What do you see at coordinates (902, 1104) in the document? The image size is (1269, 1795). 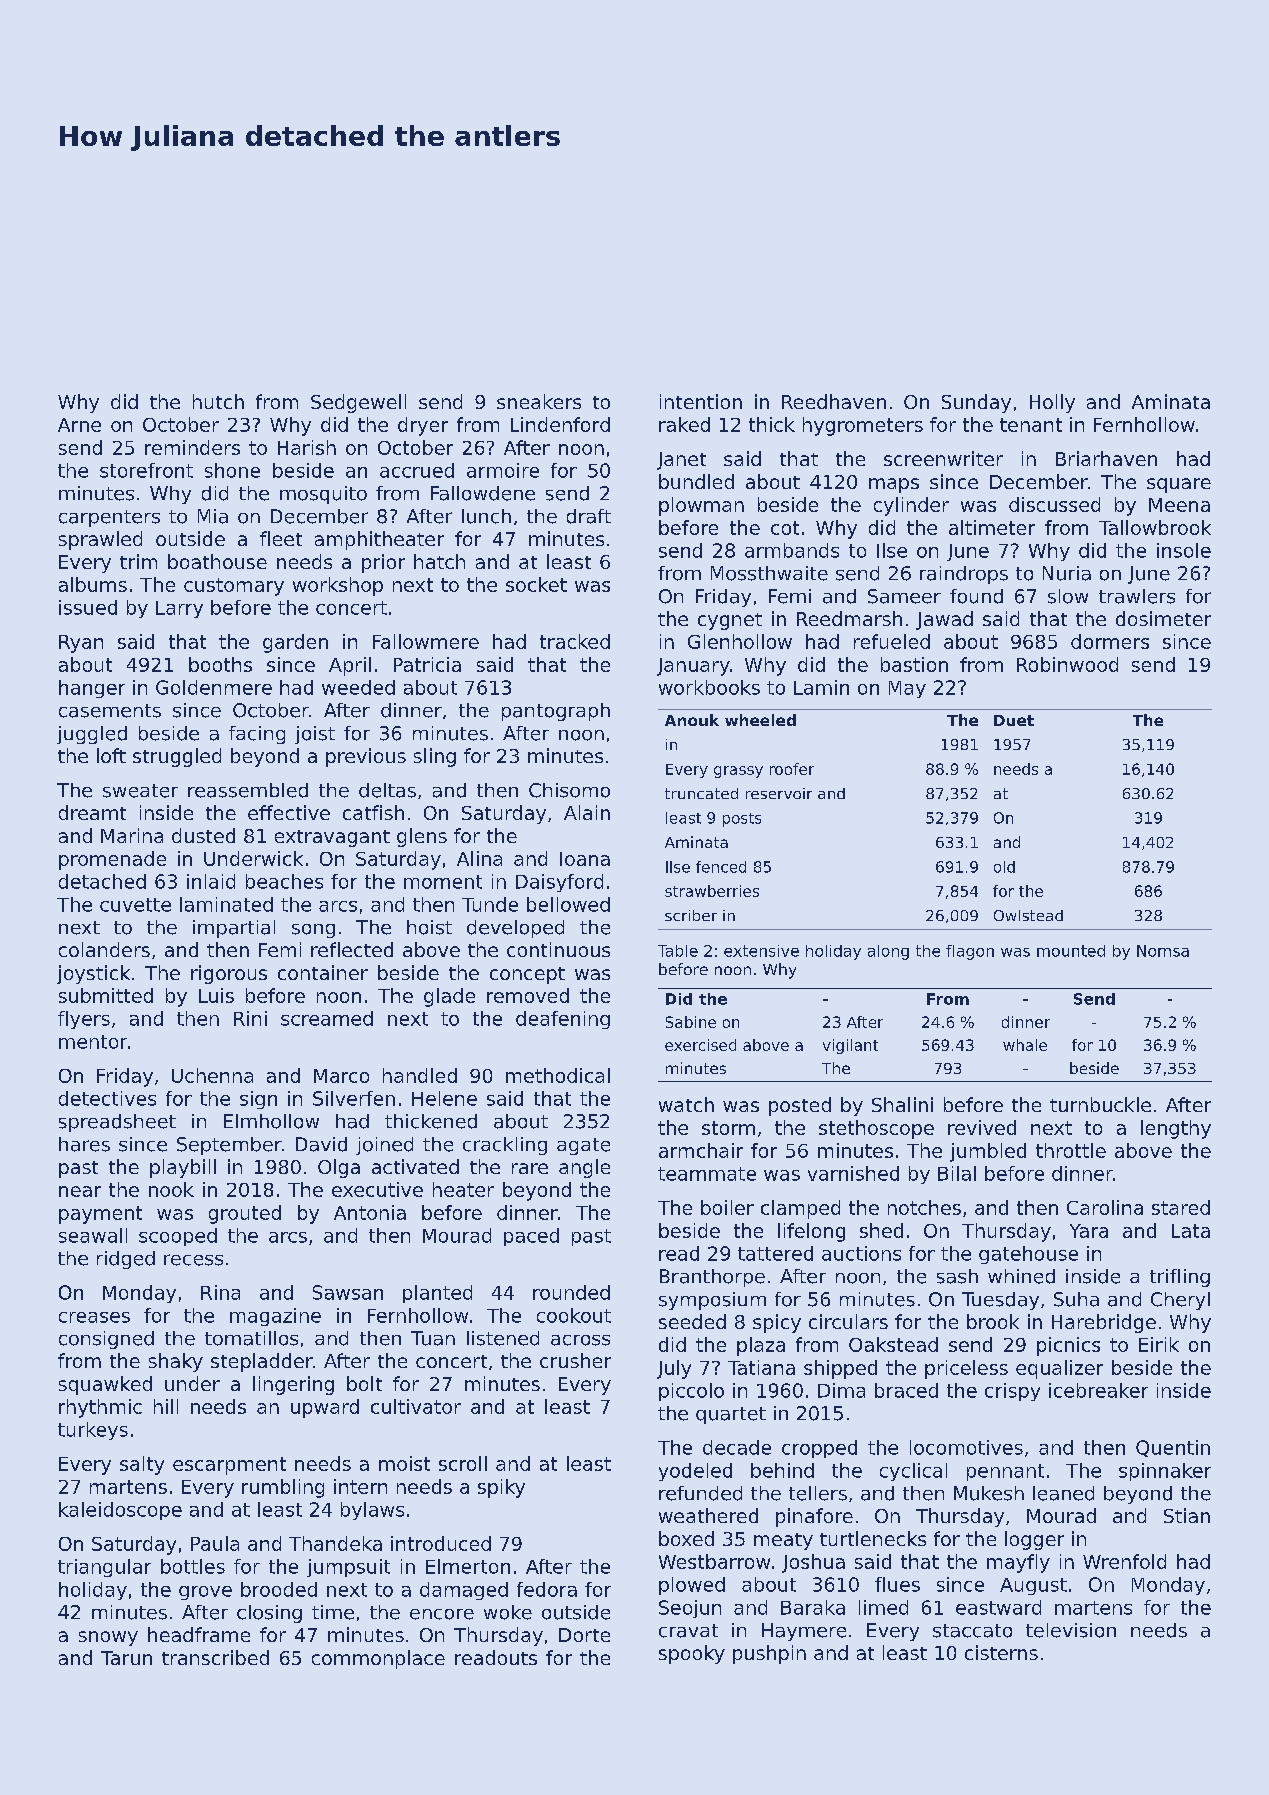 I see `Shalini` at bounding box center [902, 1104].
